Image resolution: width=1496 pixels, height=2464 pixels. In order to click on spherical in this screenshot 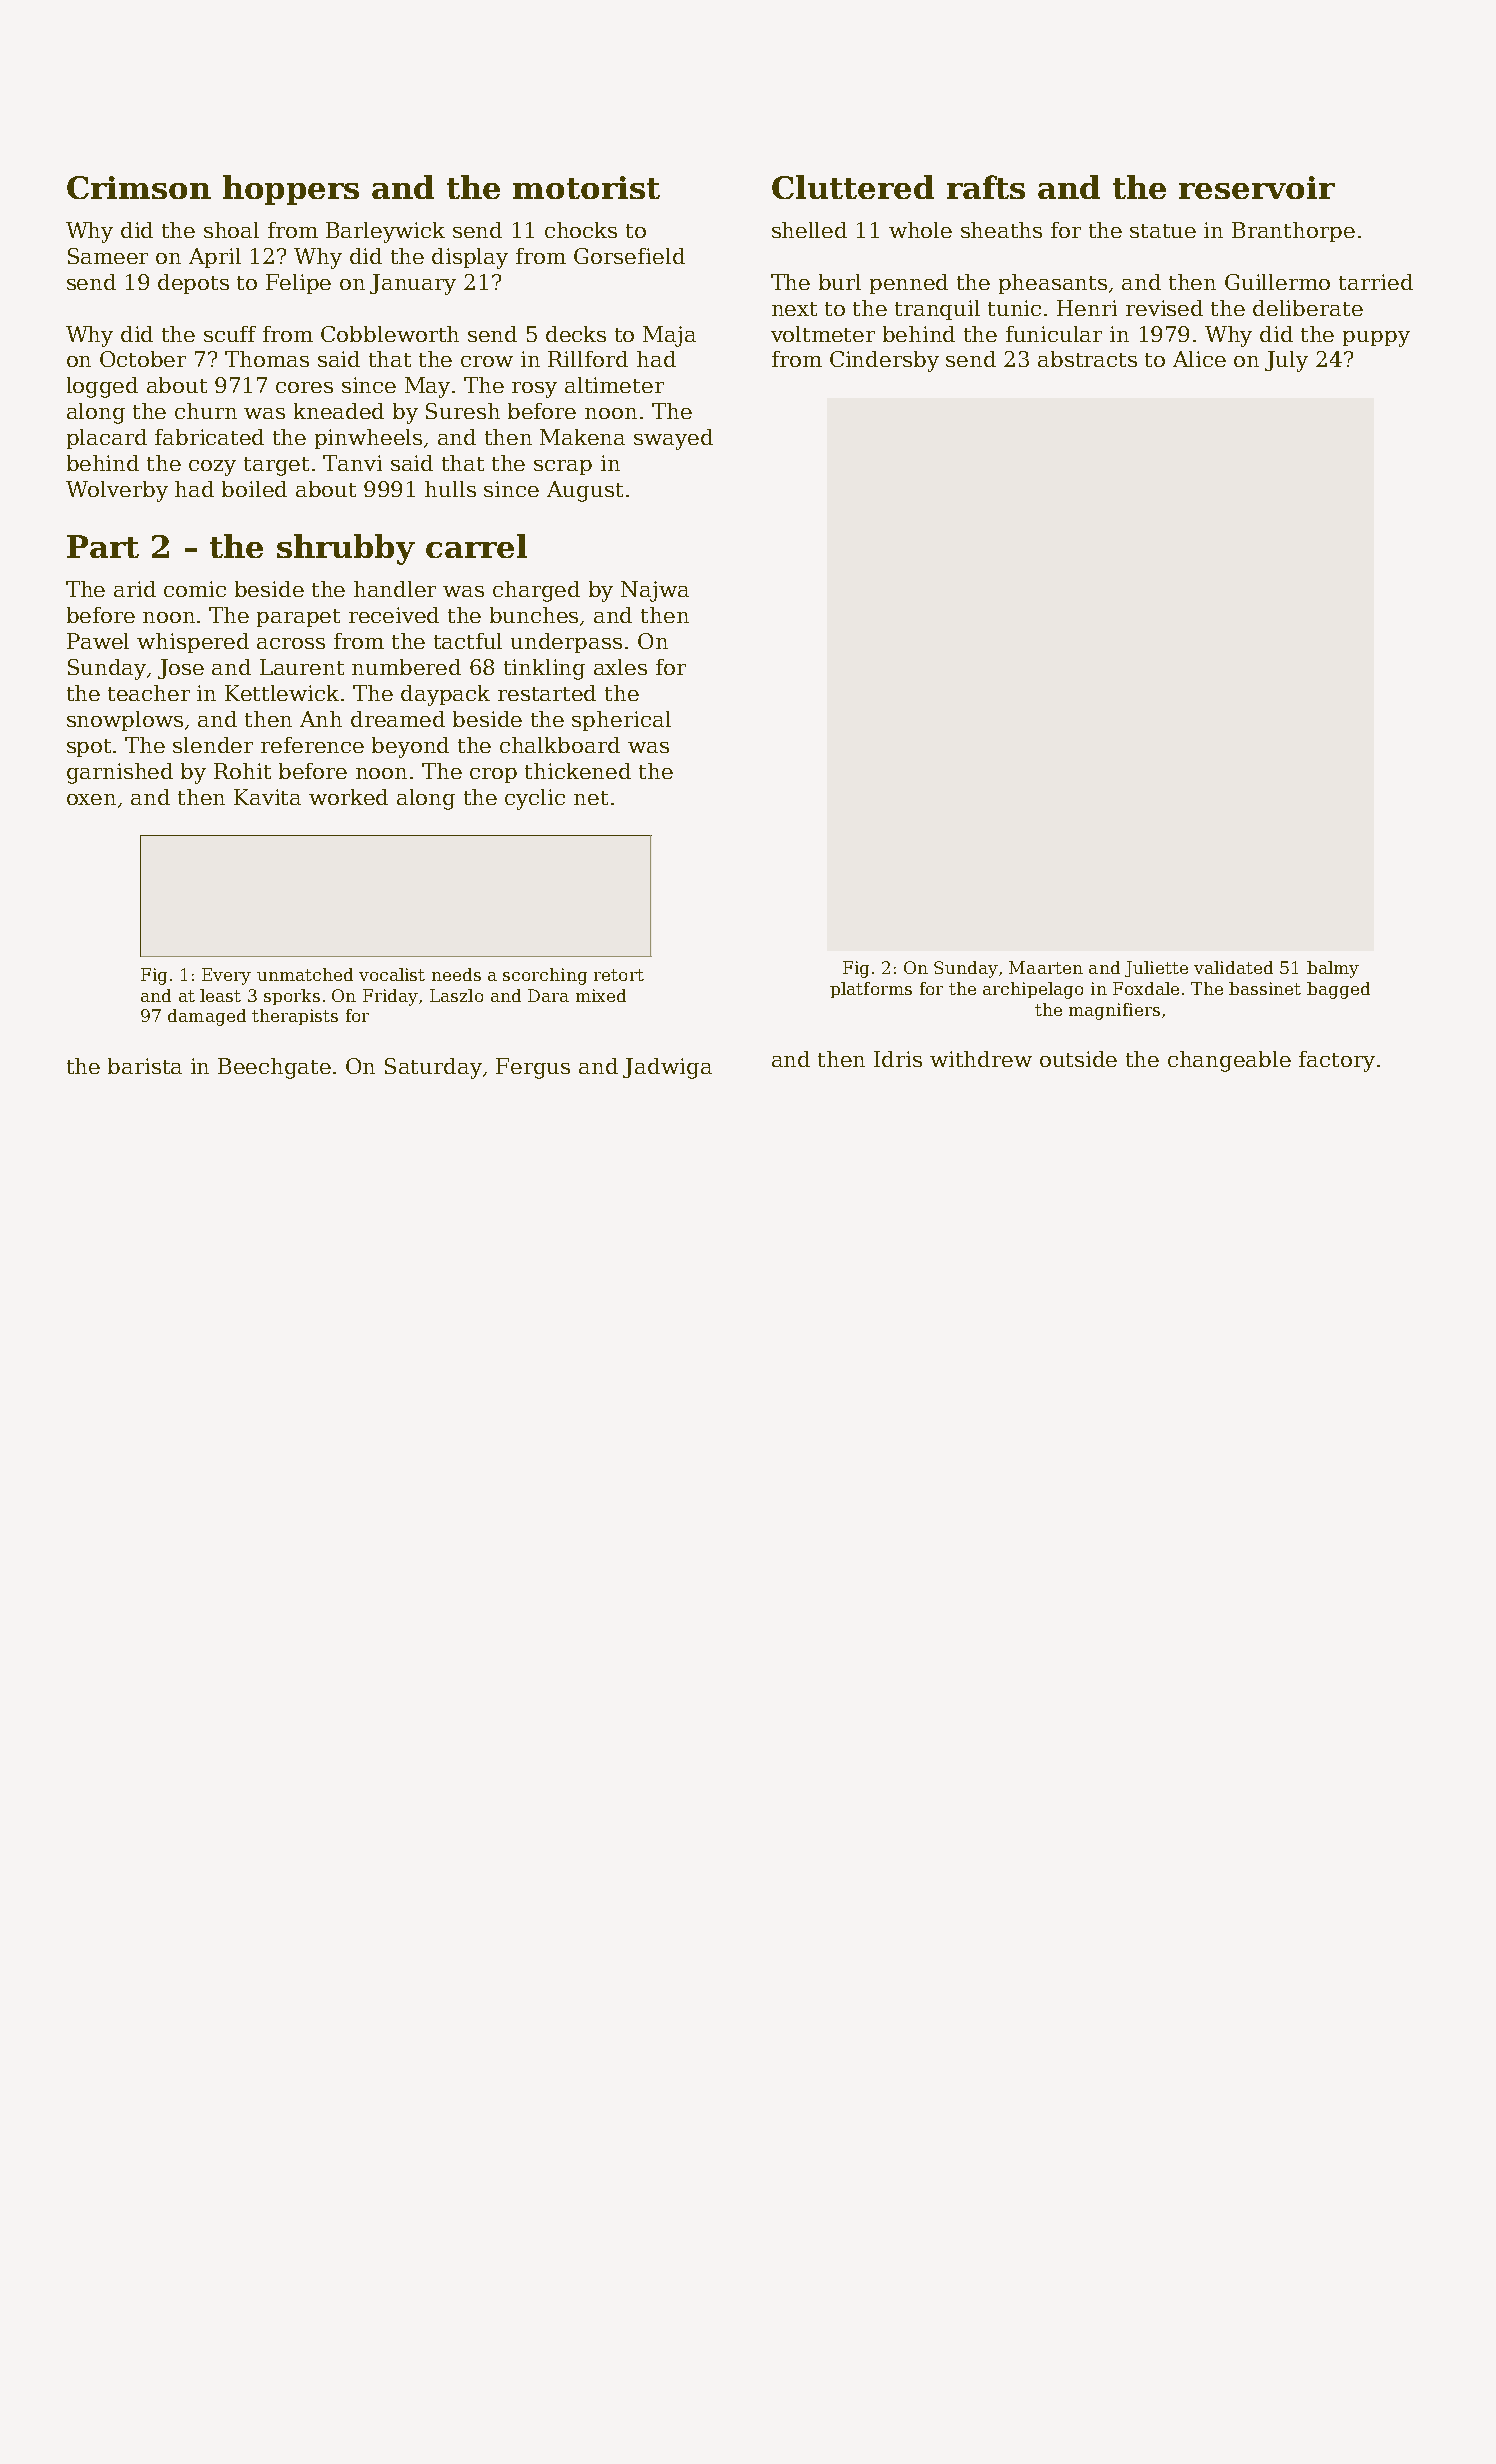, I will do `click(621, 721)`.
